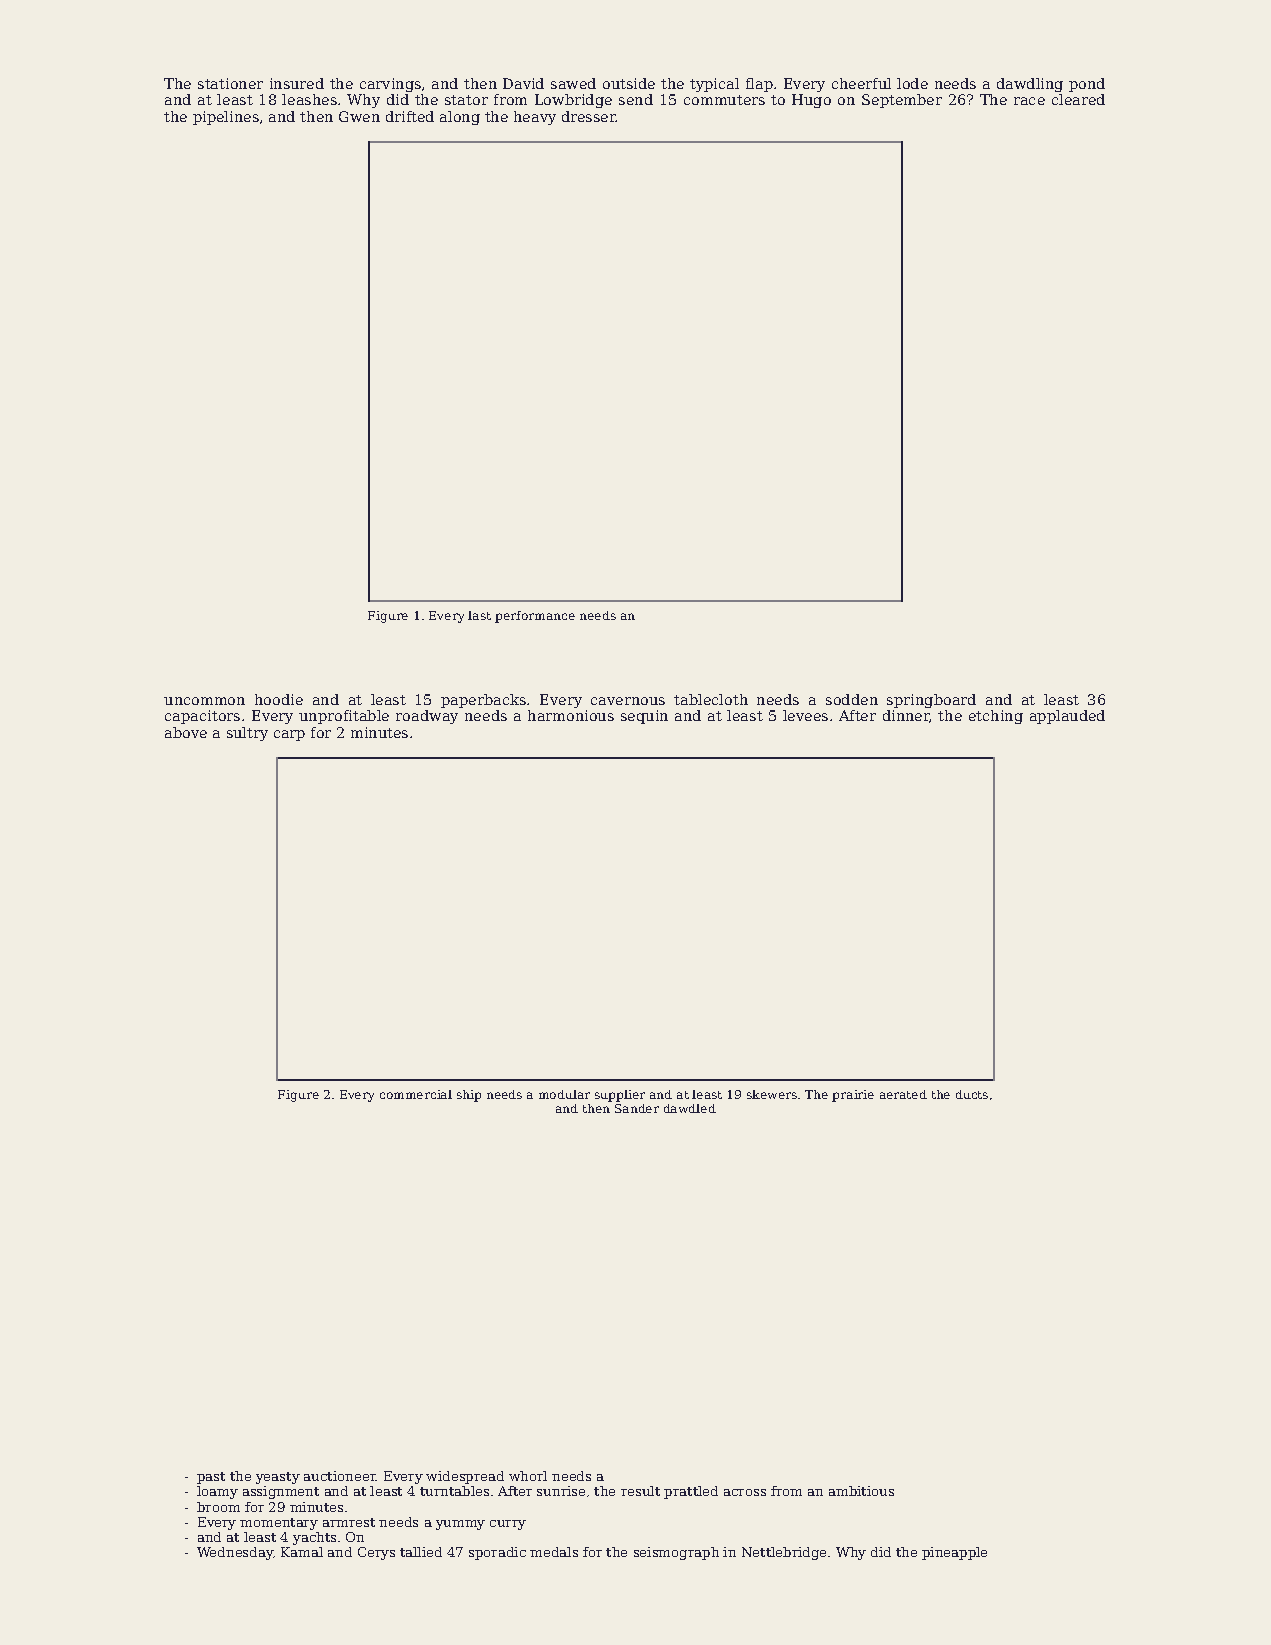  I want to click on pineapple, so click(954, 1553).
